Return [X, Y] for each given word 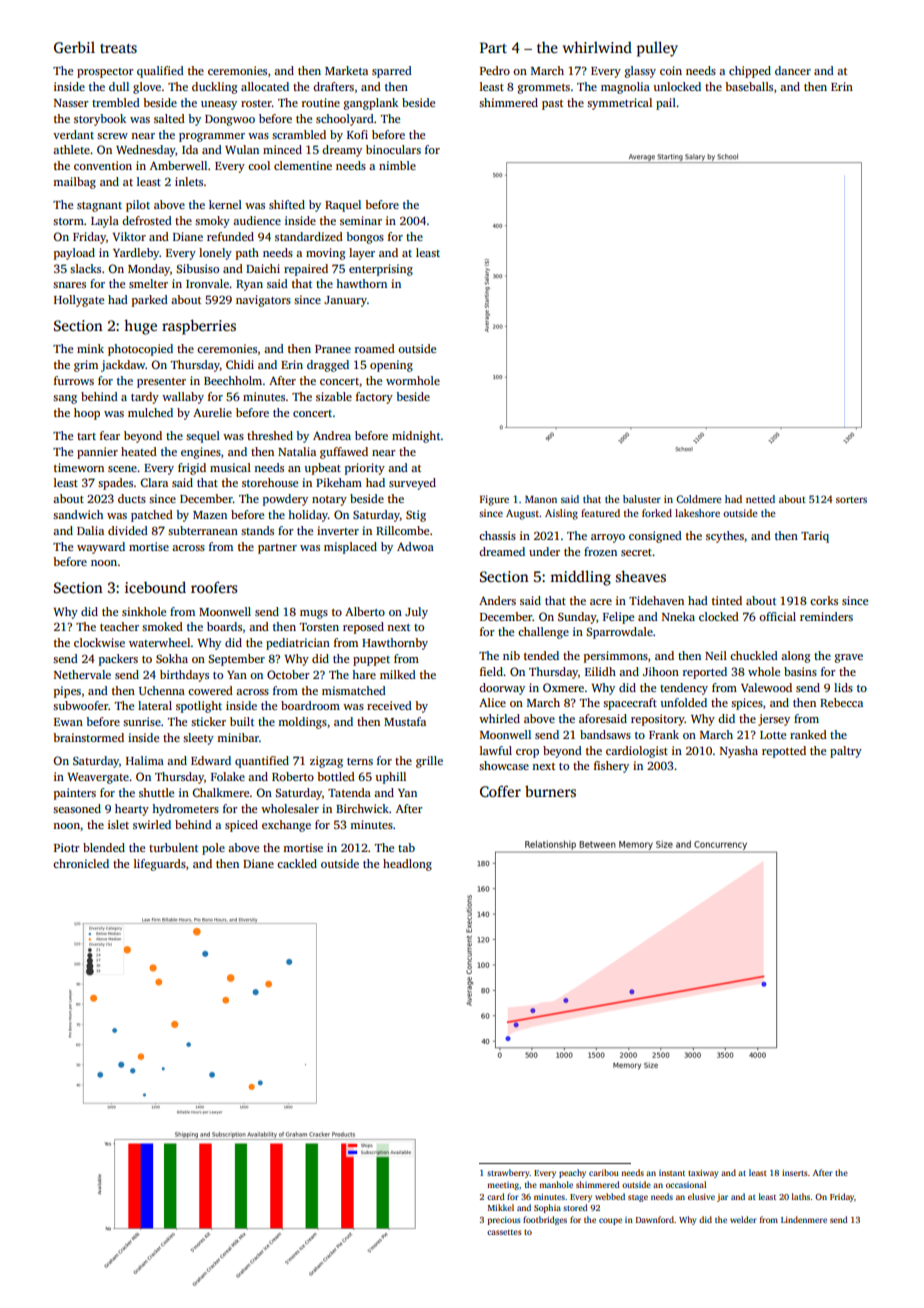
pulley [657, 49]
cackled [297, 863]
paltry [846, 752]
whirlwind [597, 47]
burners [550, 791]
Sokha [172, 658]
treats [118, 48]
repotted [784, 752]
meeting [503, 1186]
